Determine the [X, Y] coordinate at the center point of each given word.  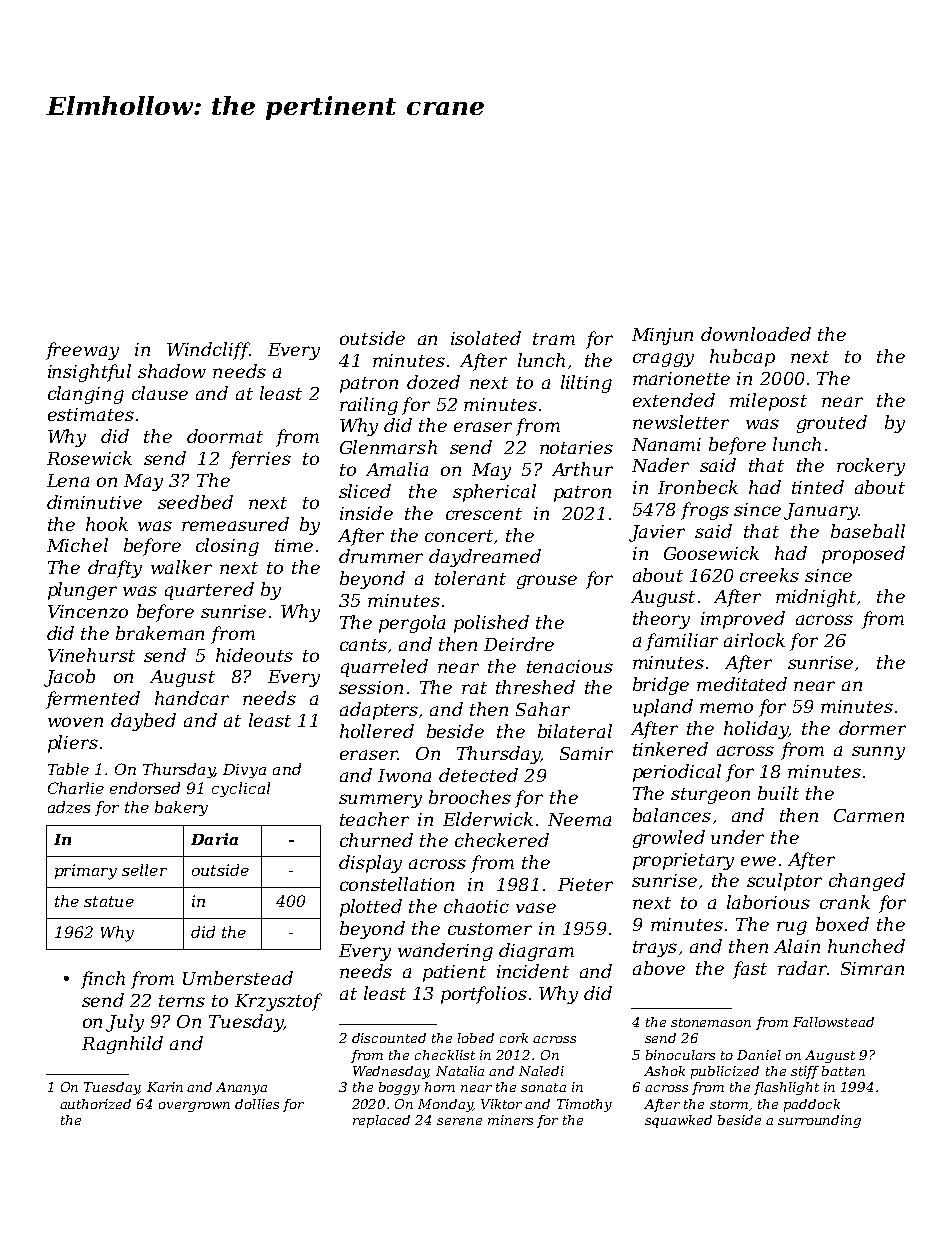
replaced [381, 1121]
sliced [365, 491]
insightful [89, 373]
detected [478, 775]
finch [103, 980]
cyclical [241, 789]
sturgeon [710, 796]
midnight [816, 598]
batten [843, 1071]
